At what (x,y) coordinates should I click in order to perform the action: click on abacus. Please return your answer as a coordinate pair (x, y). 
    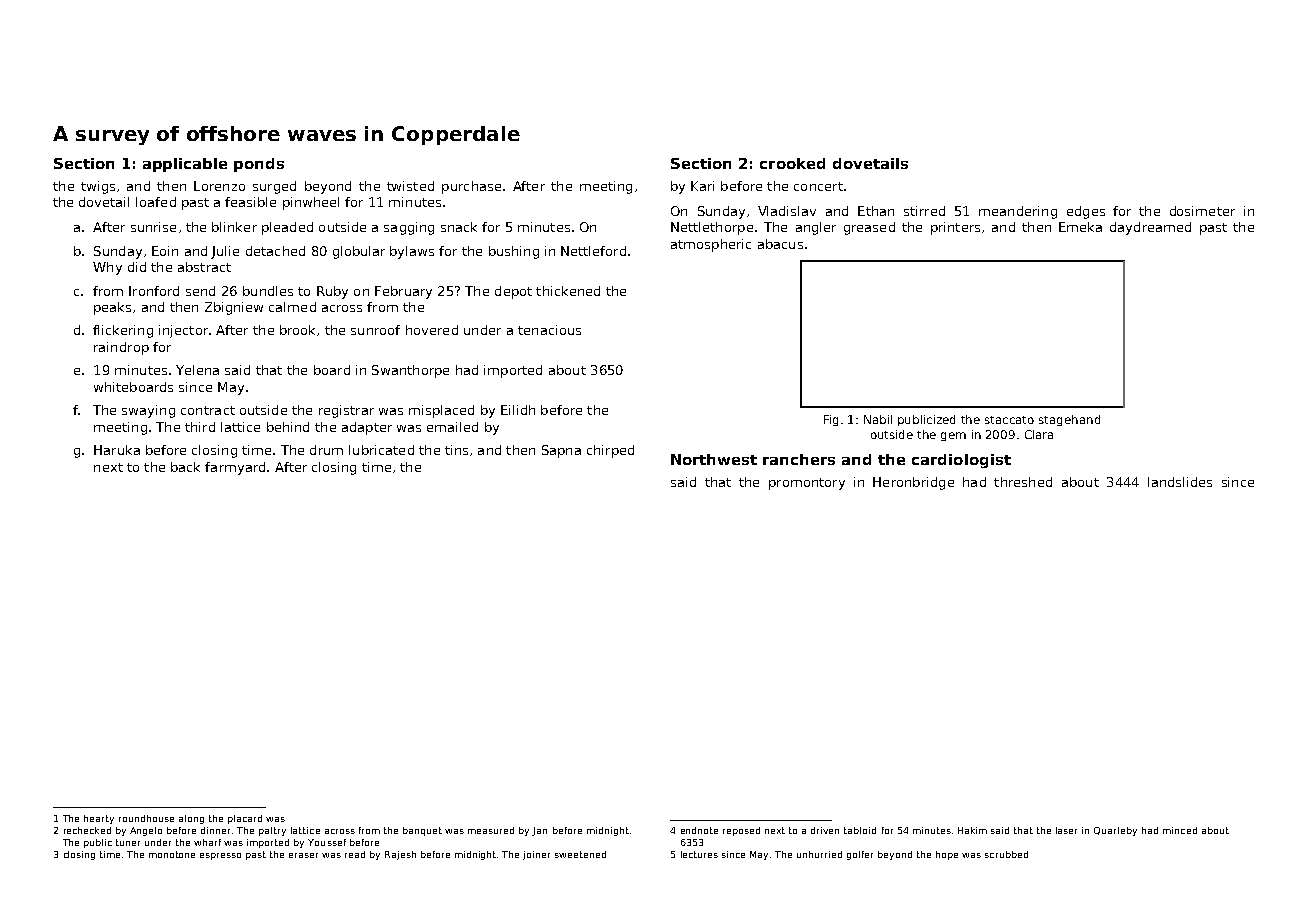
    Looking at the image, I should click on (780, 244).
